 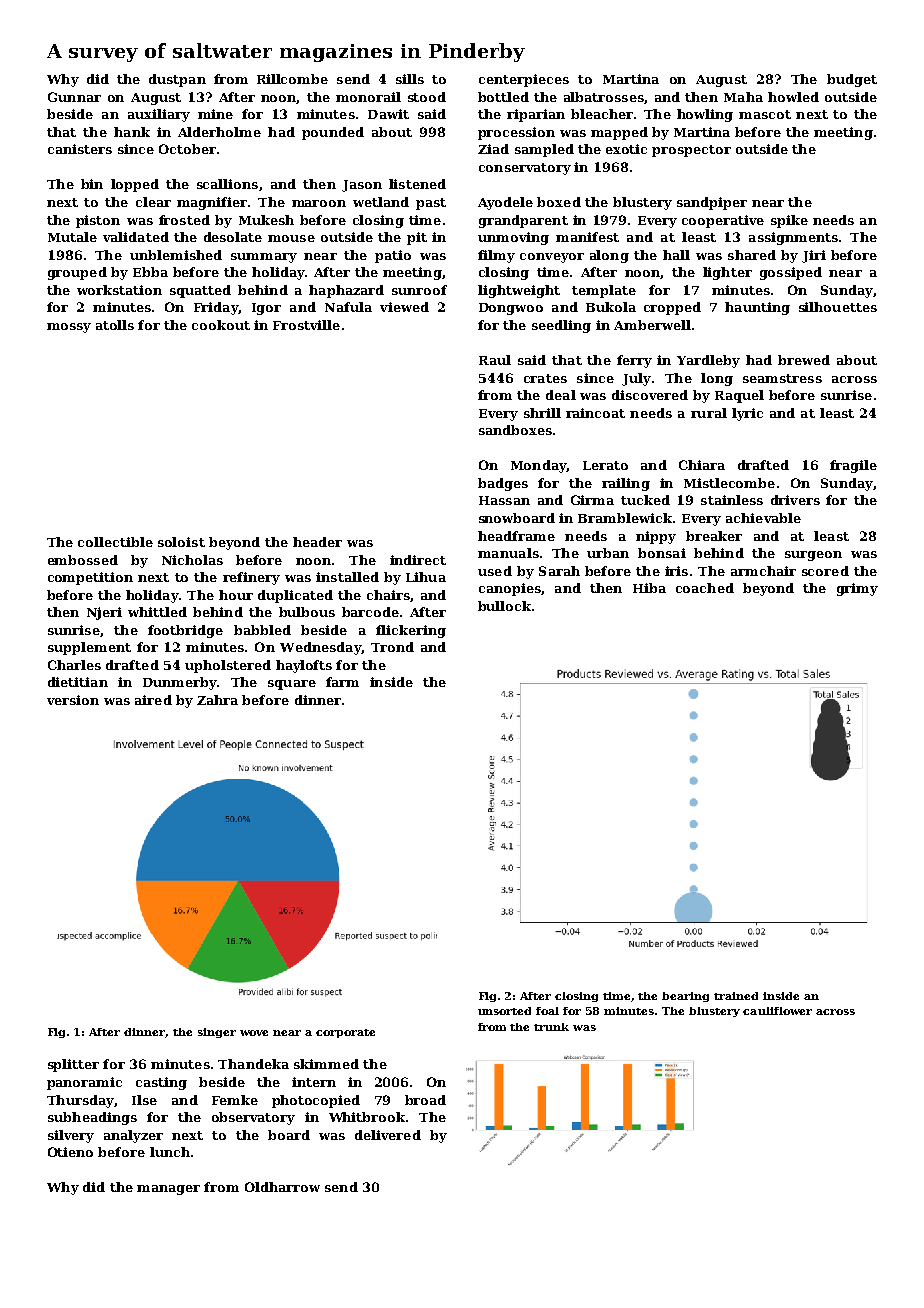 I want to click on trained, so click(x=736, y=996).
